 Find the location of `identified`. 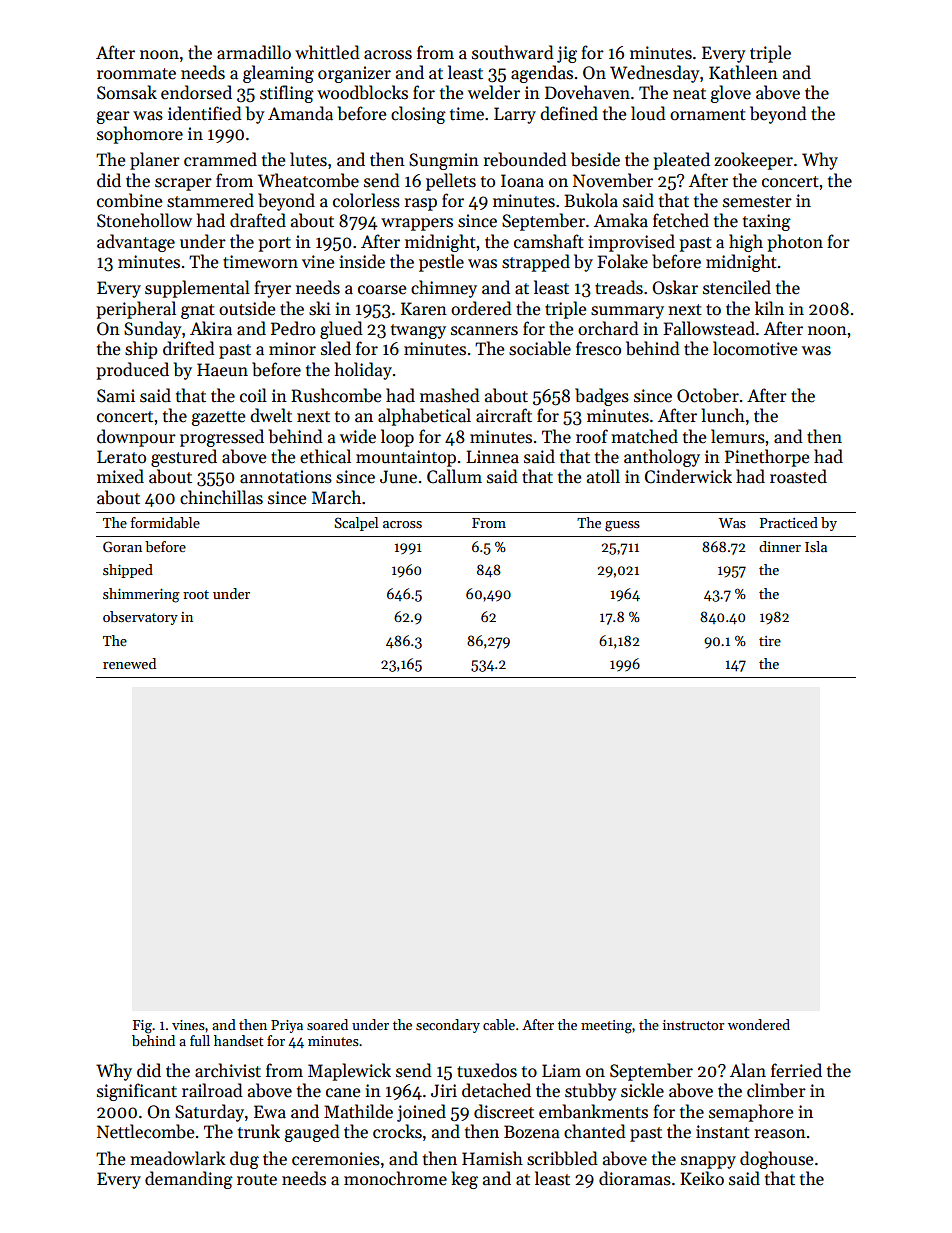

identified is located at coordinates (205, 113).
